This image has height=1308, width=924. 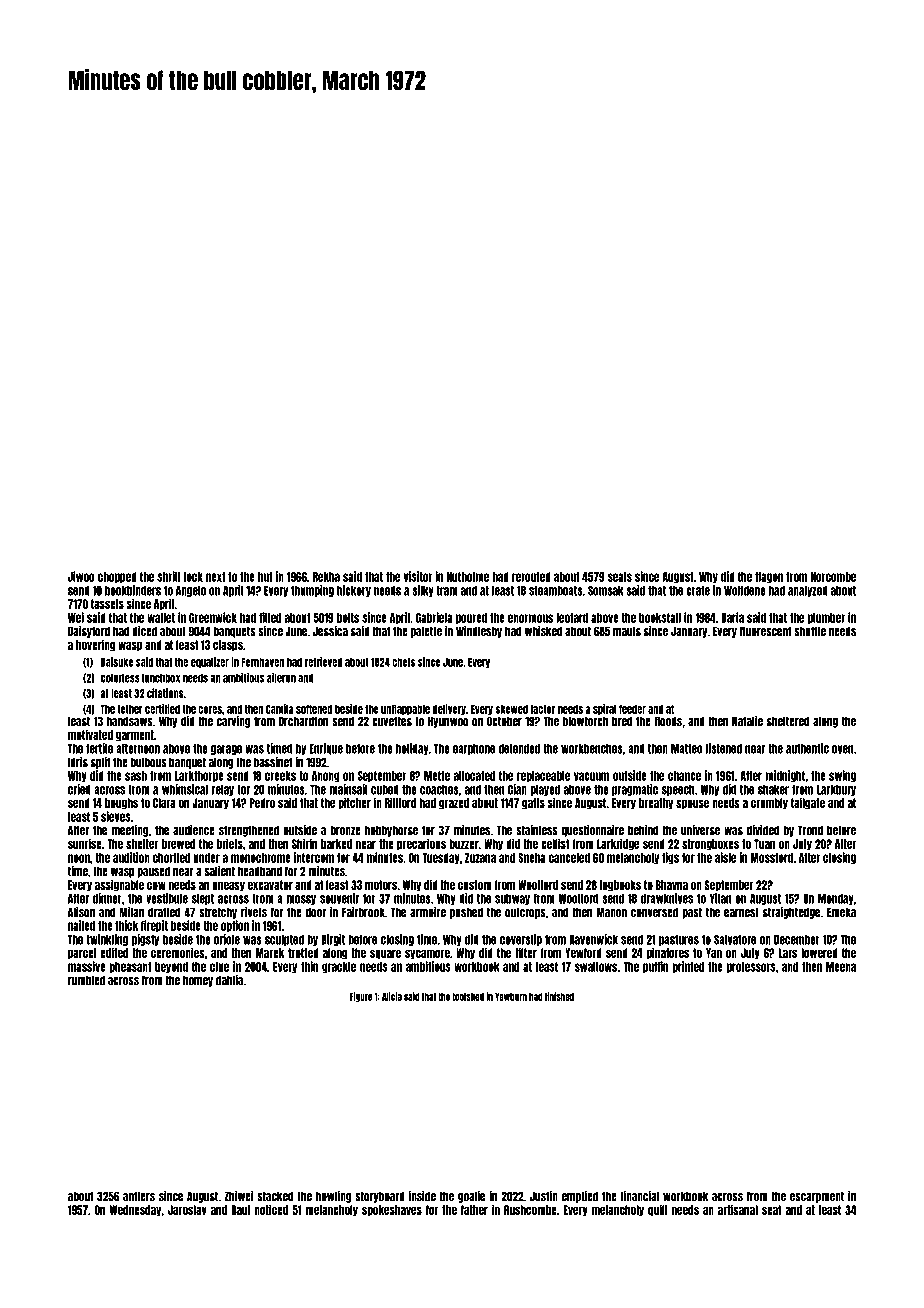 I want to click on Jaroslav, so click(x=187, y=1210).
